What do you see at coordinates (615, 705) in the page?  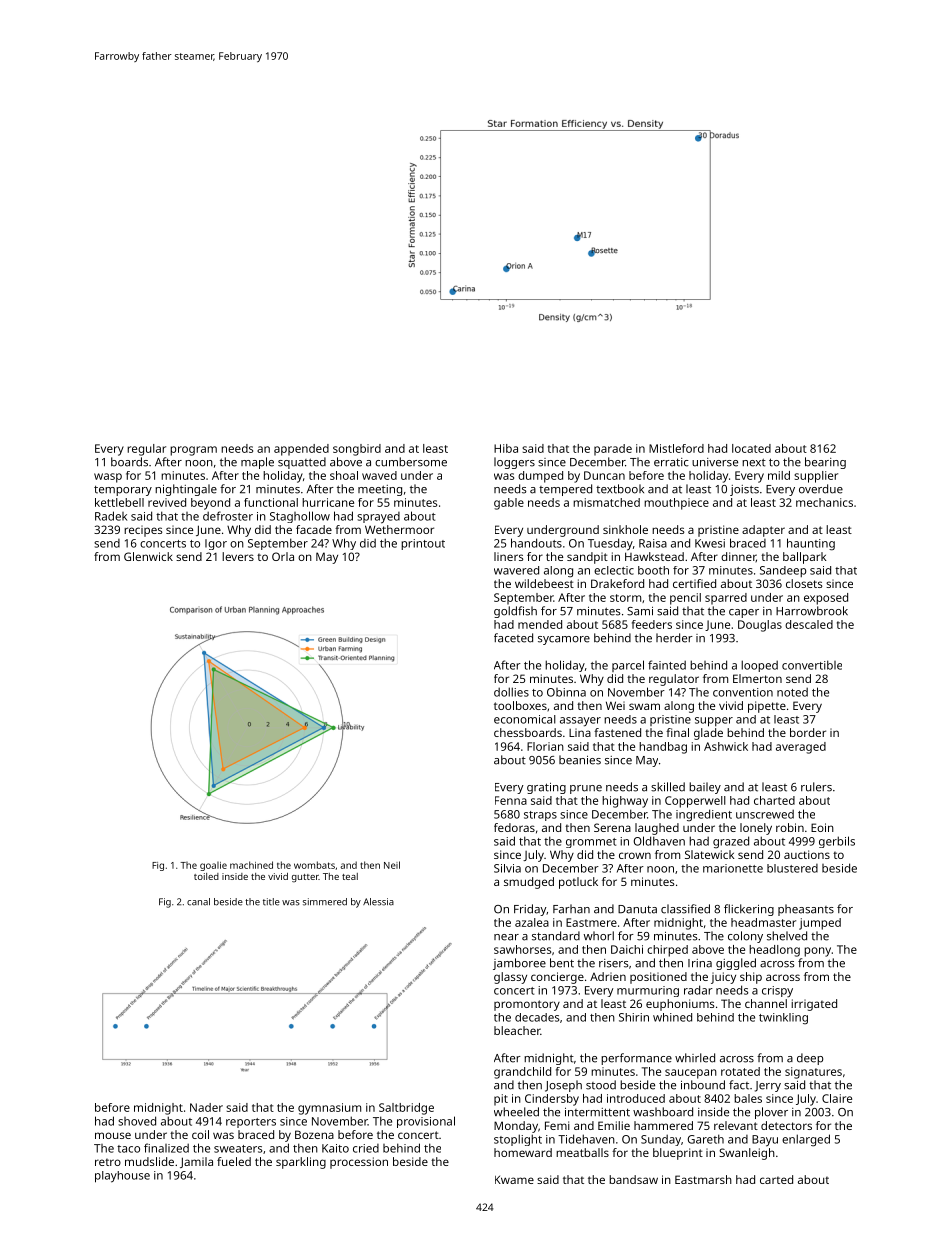 I see `Wei` at bounding box center [615, 705].
